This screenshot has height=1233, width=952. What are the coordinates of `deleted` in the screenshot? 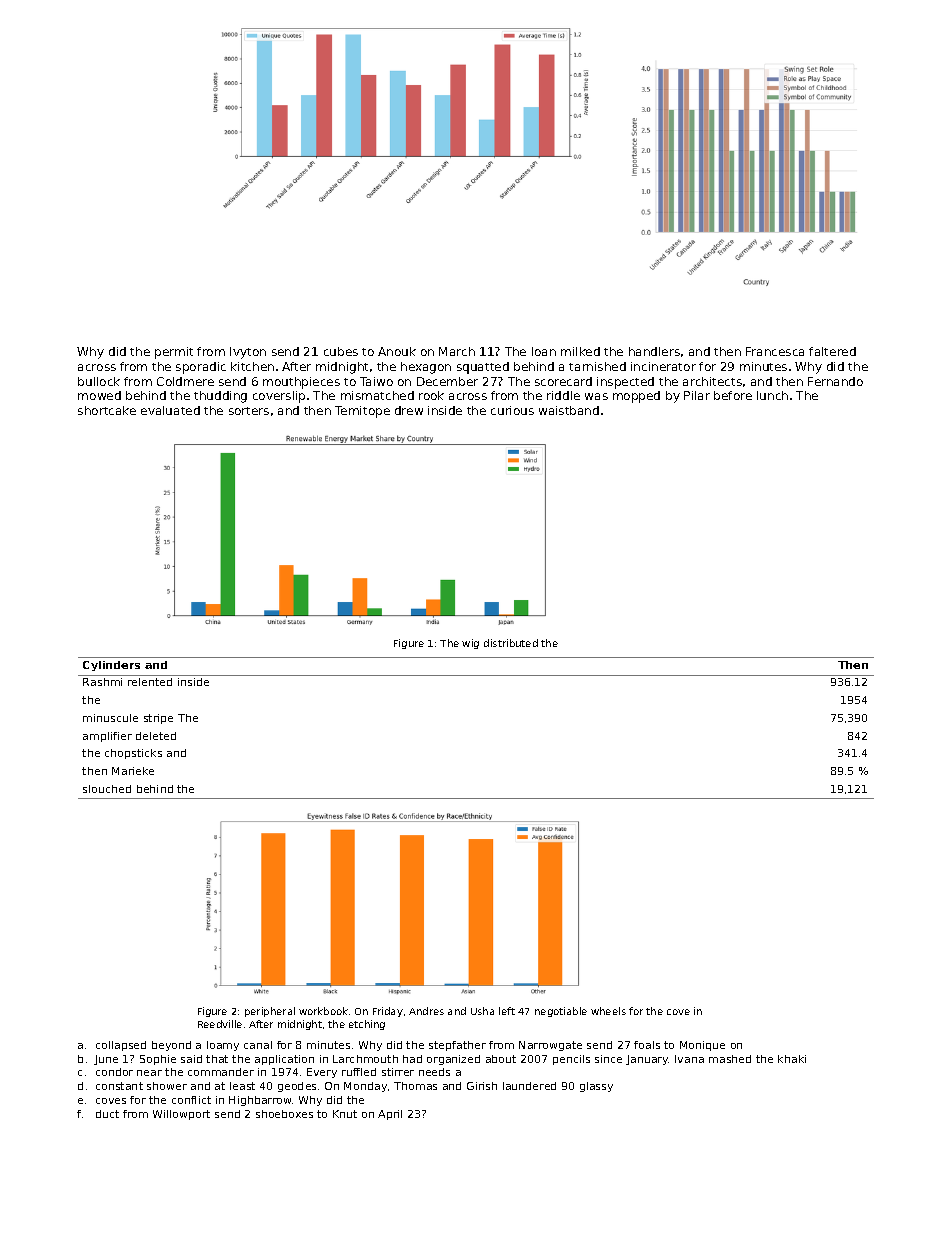 It's located at (156, 736).
